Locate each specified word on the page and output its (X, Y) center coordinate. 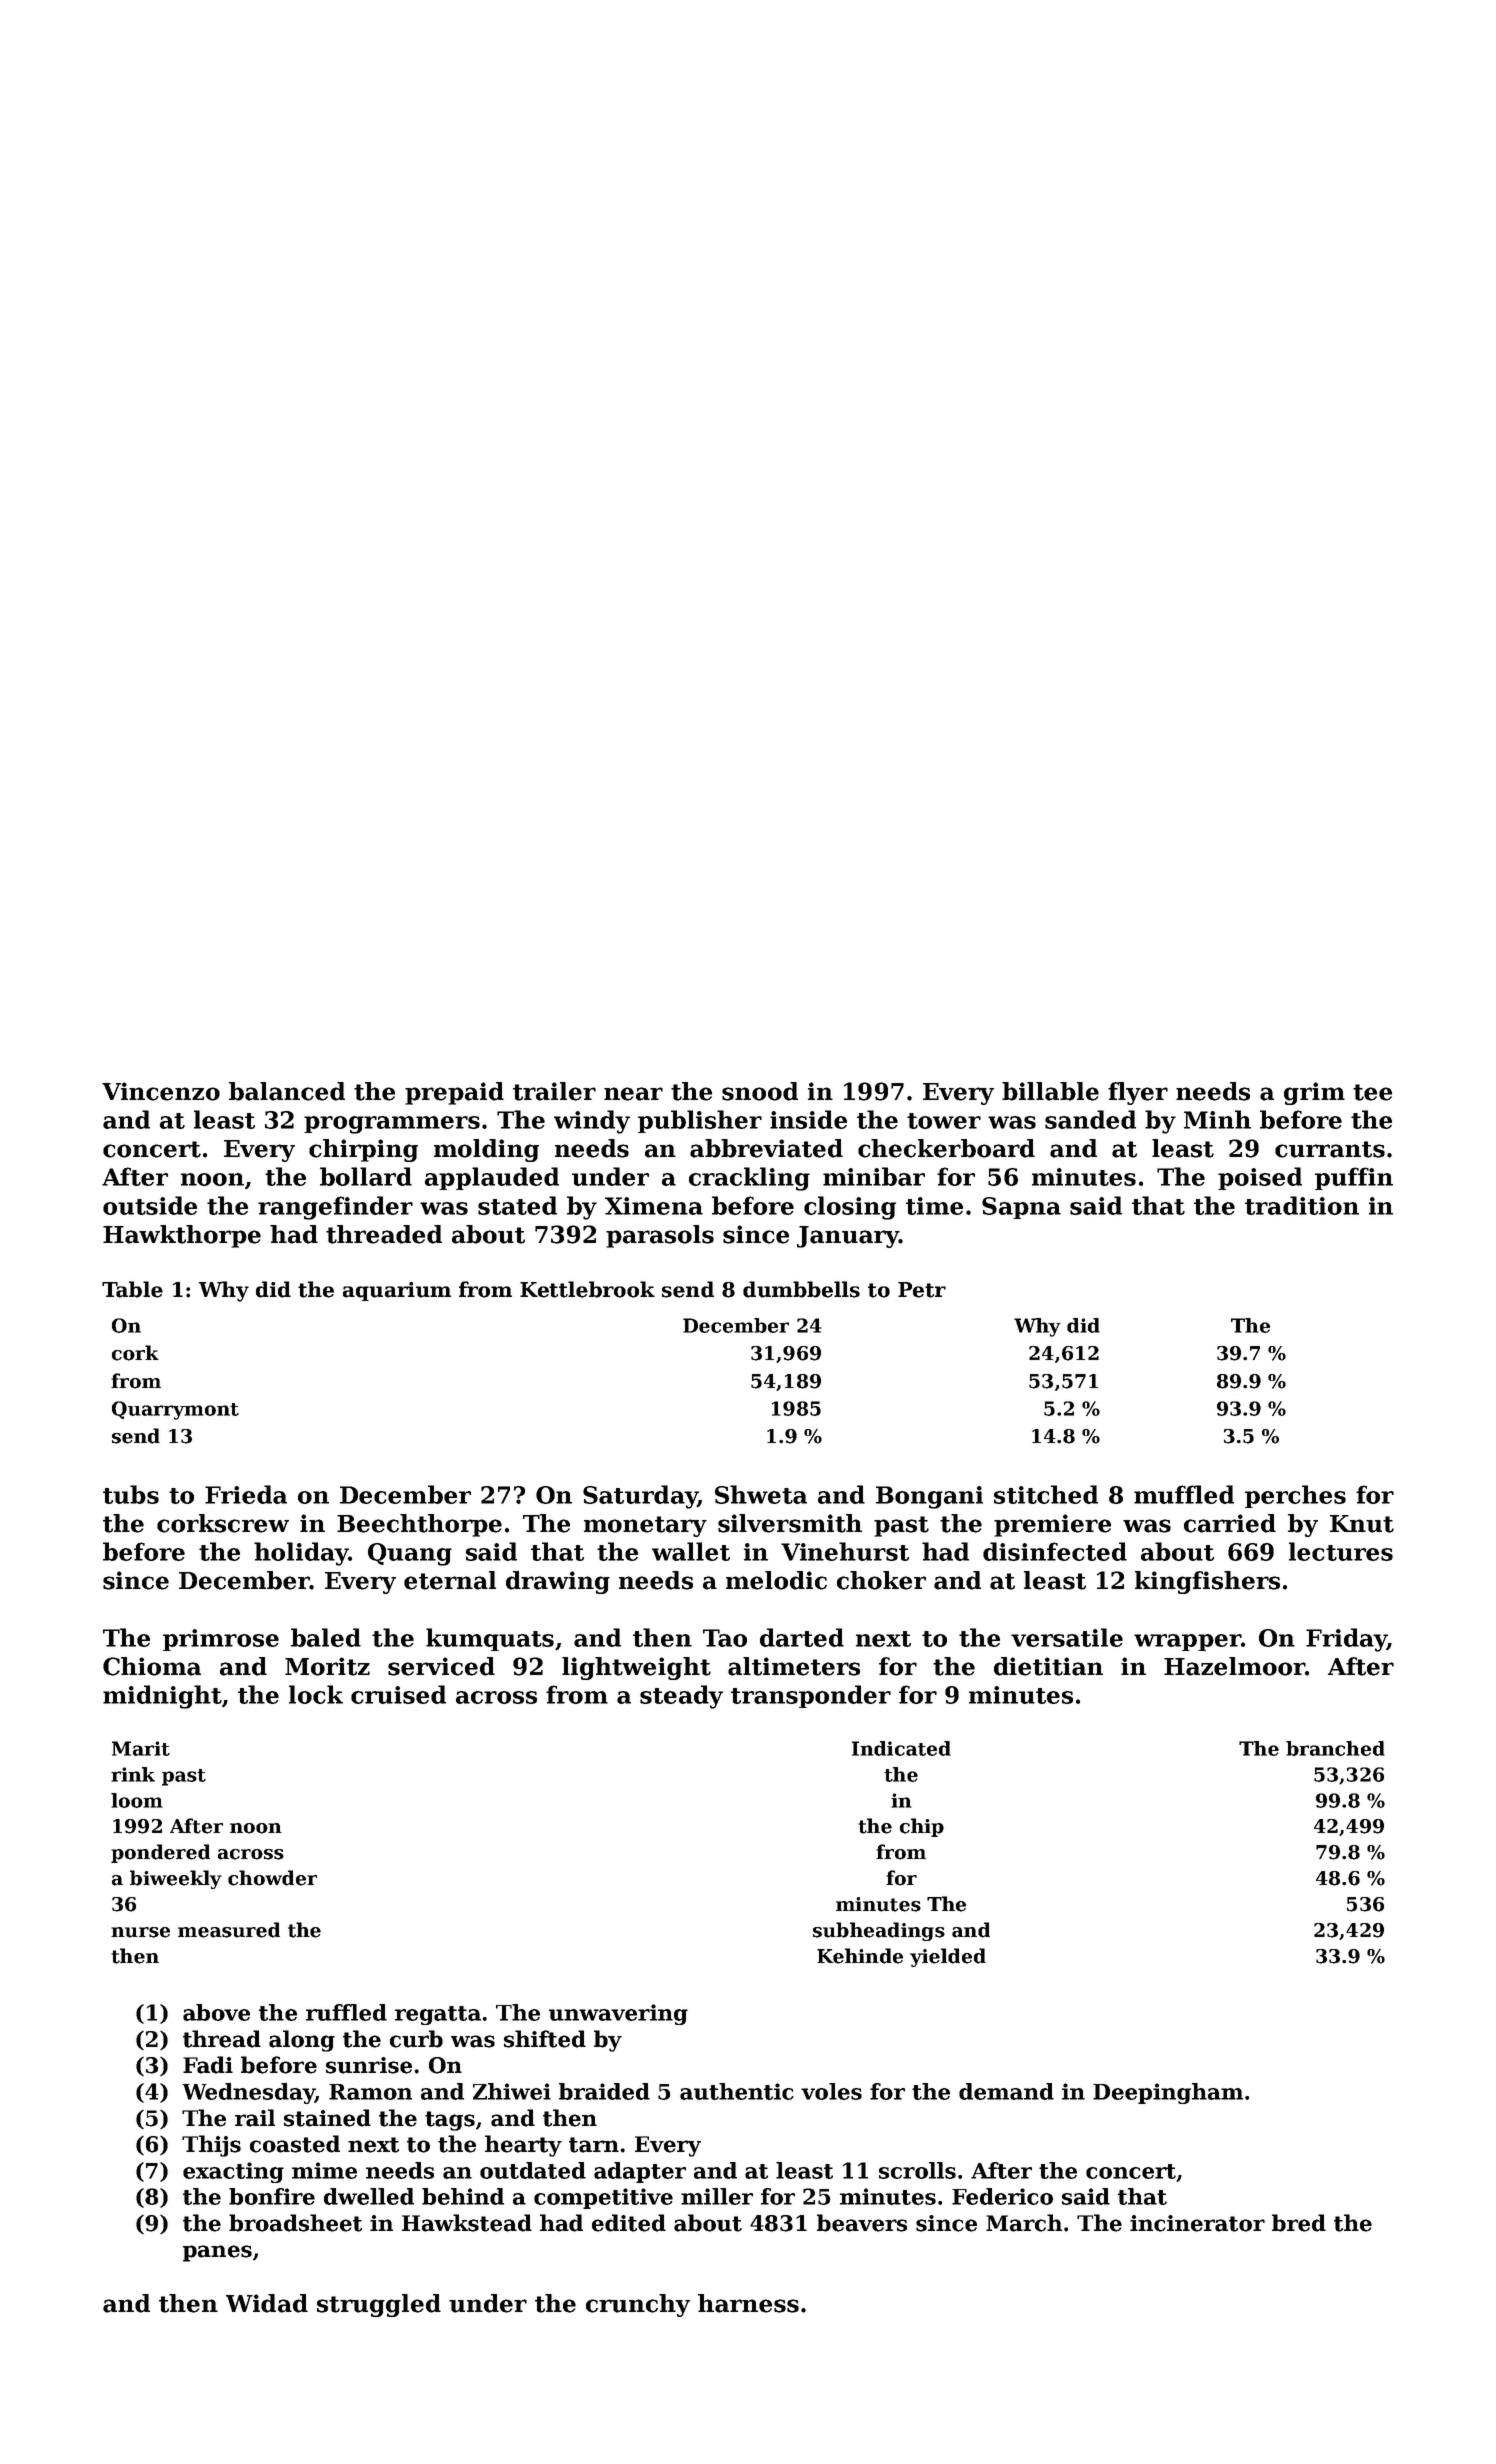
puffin (1354, 1178)
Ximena (654, 1206)
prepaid (454, 1093)
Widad (267, 2303)
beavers (862, 2223)
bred (1299, 2223)
